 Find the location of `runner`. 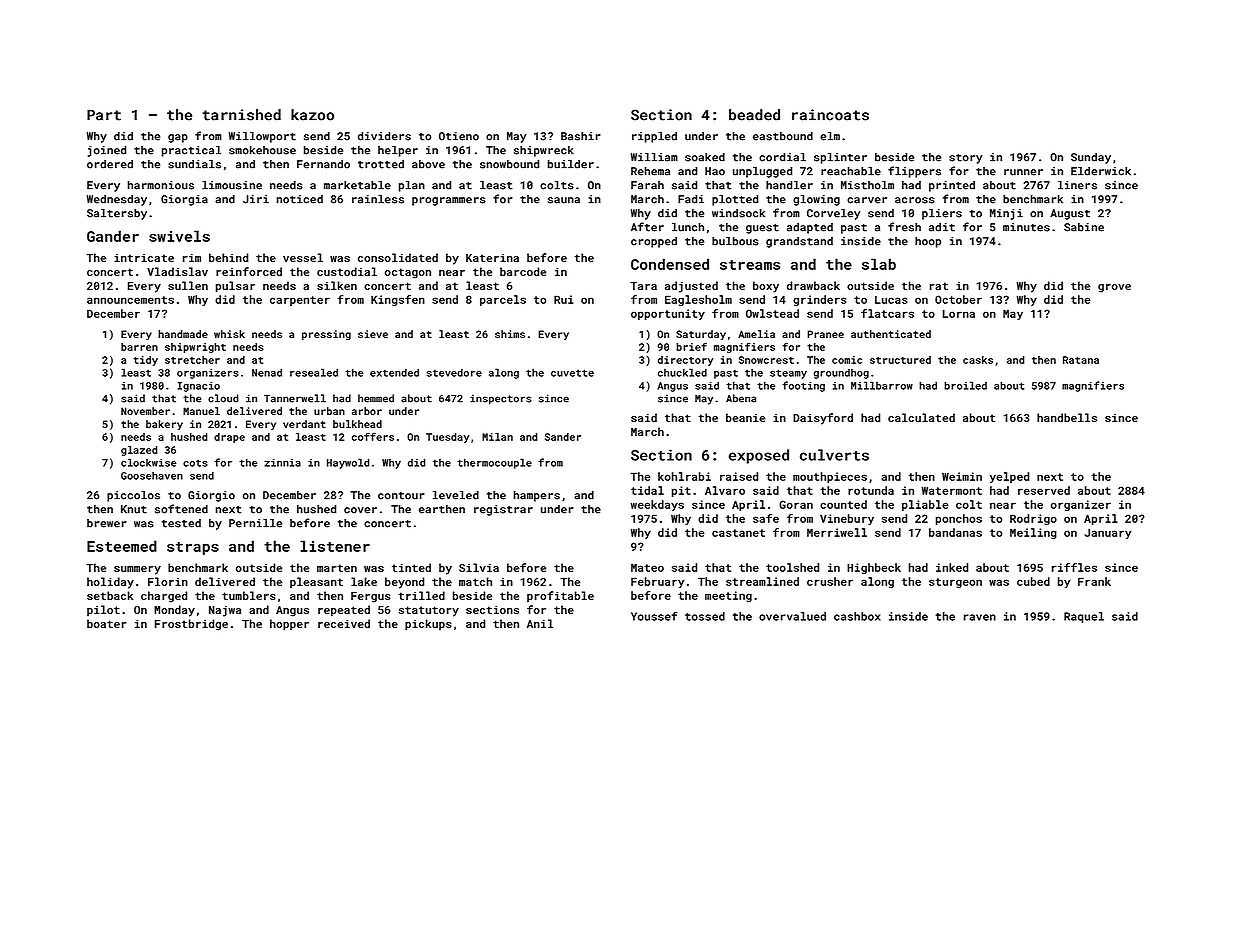

runner is located at coordinates (1023, 172).
